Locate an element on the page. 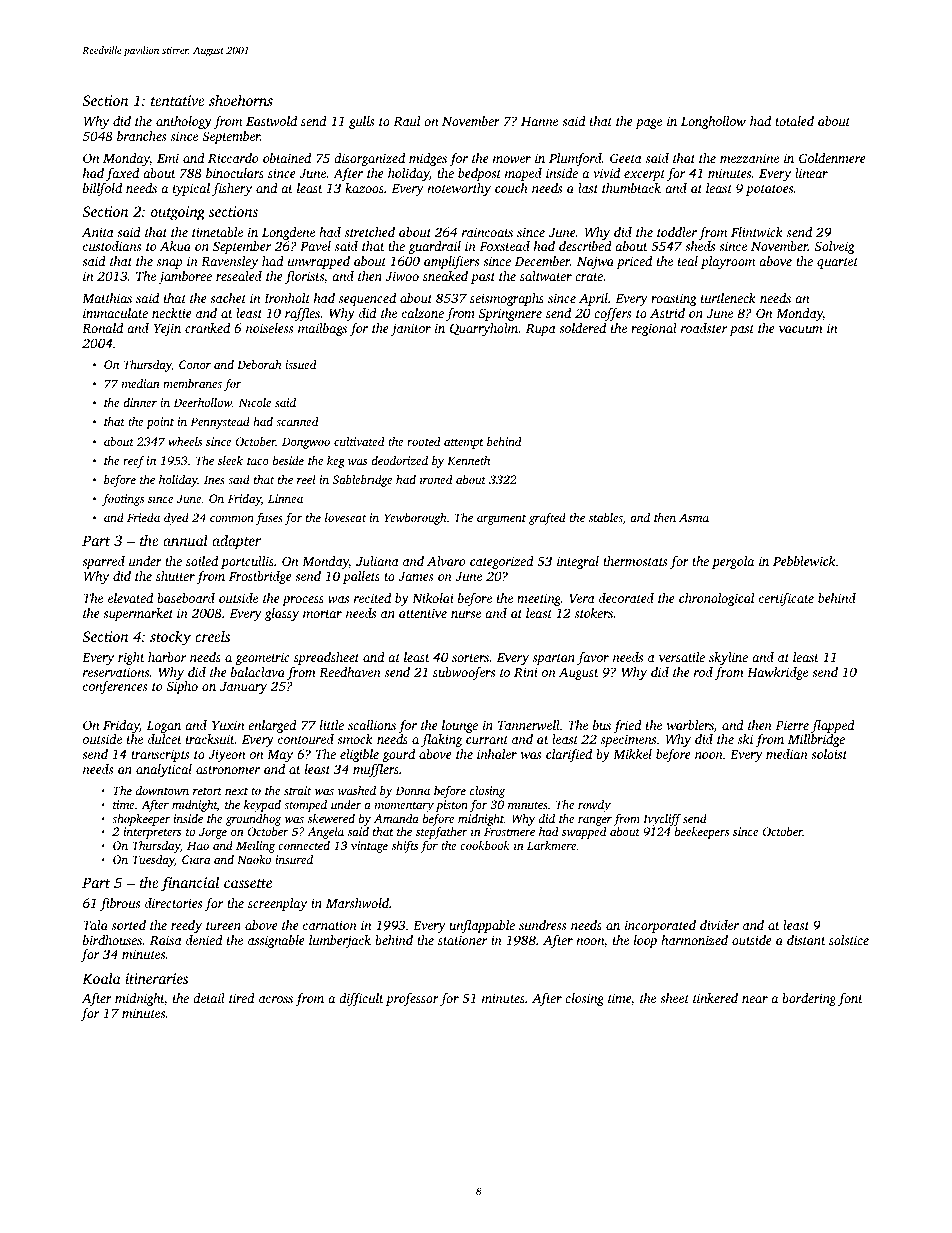 The width and height of the image is (952, 1233). Ivycliff is located at coordinates (662, 820).
